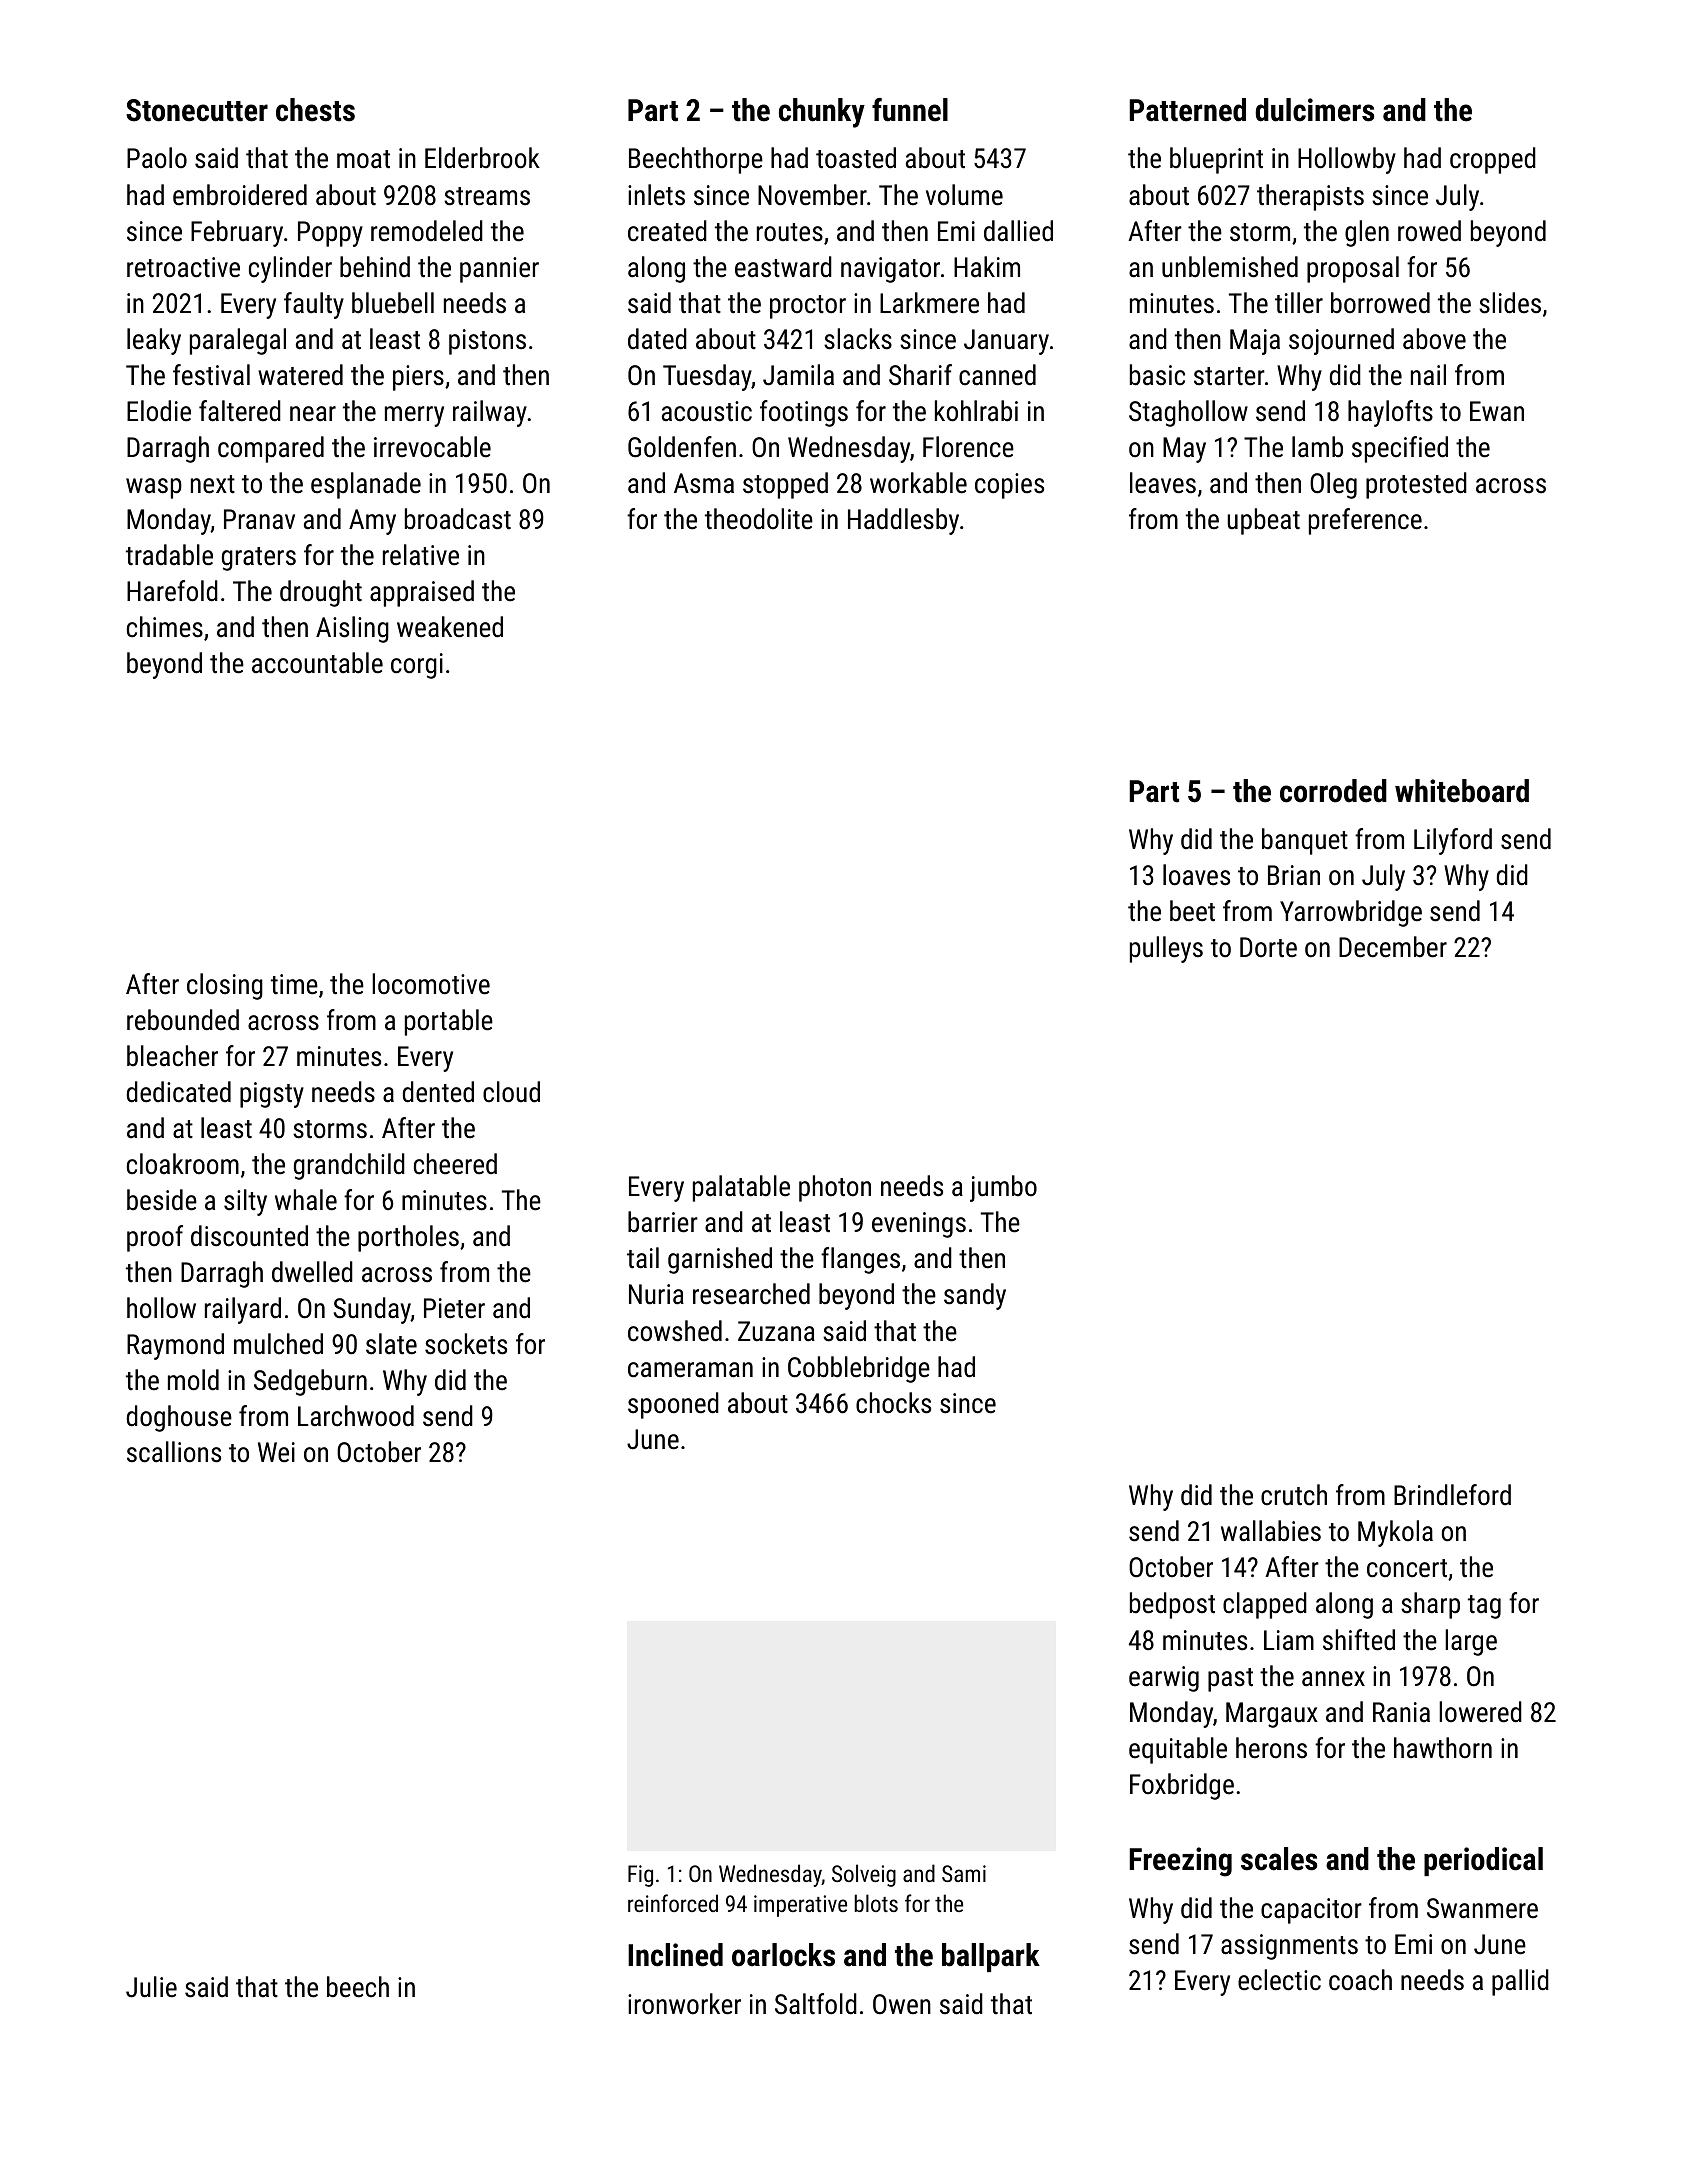 The height and width of the page is (2178, 1683). I want to click on dulcimers, so click(1314, 110).
